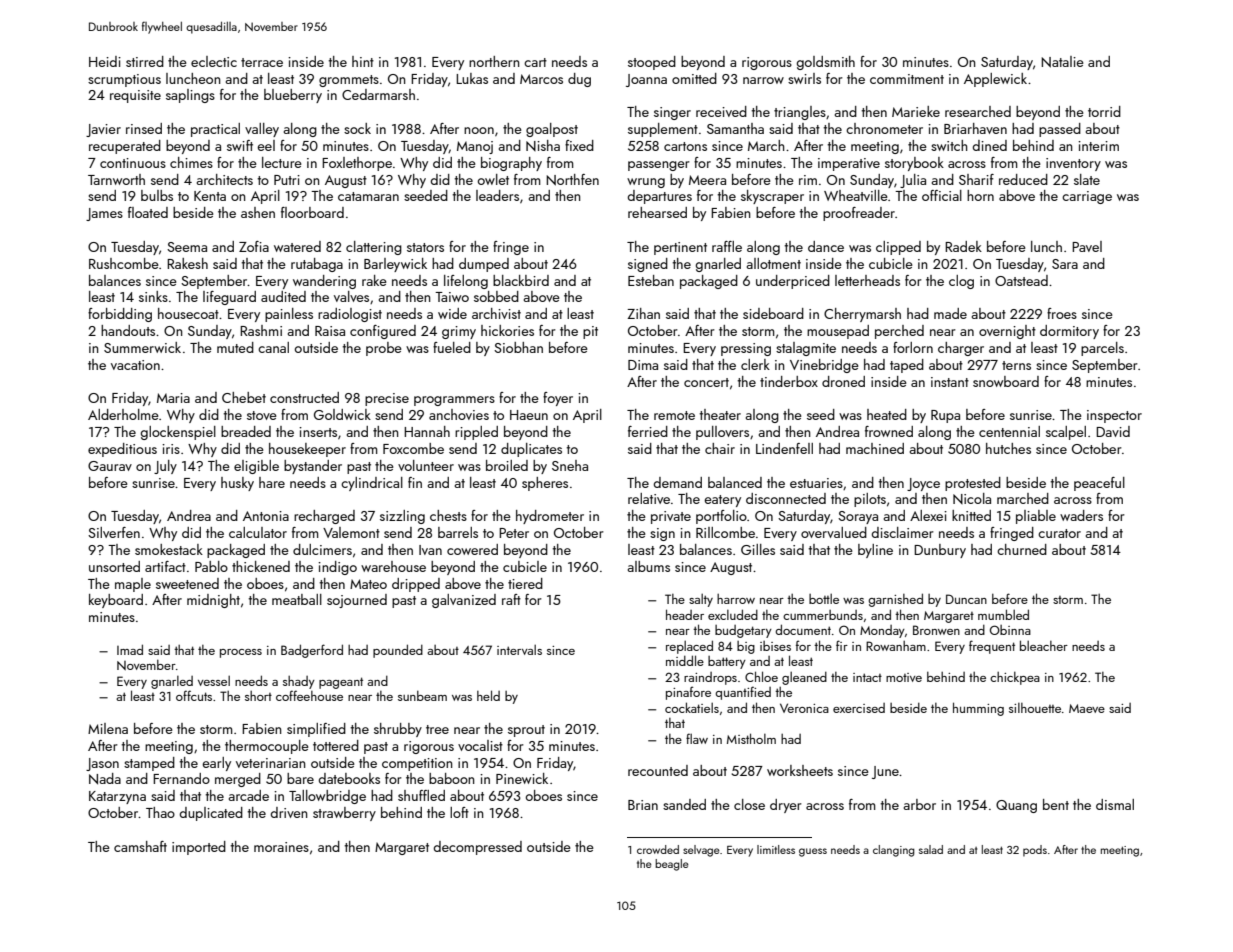 The height and width of the page is (952, 1233). What do you see at coordinates (727, 662) in the page?
I see `battery` at bounding box center [727, 662].
